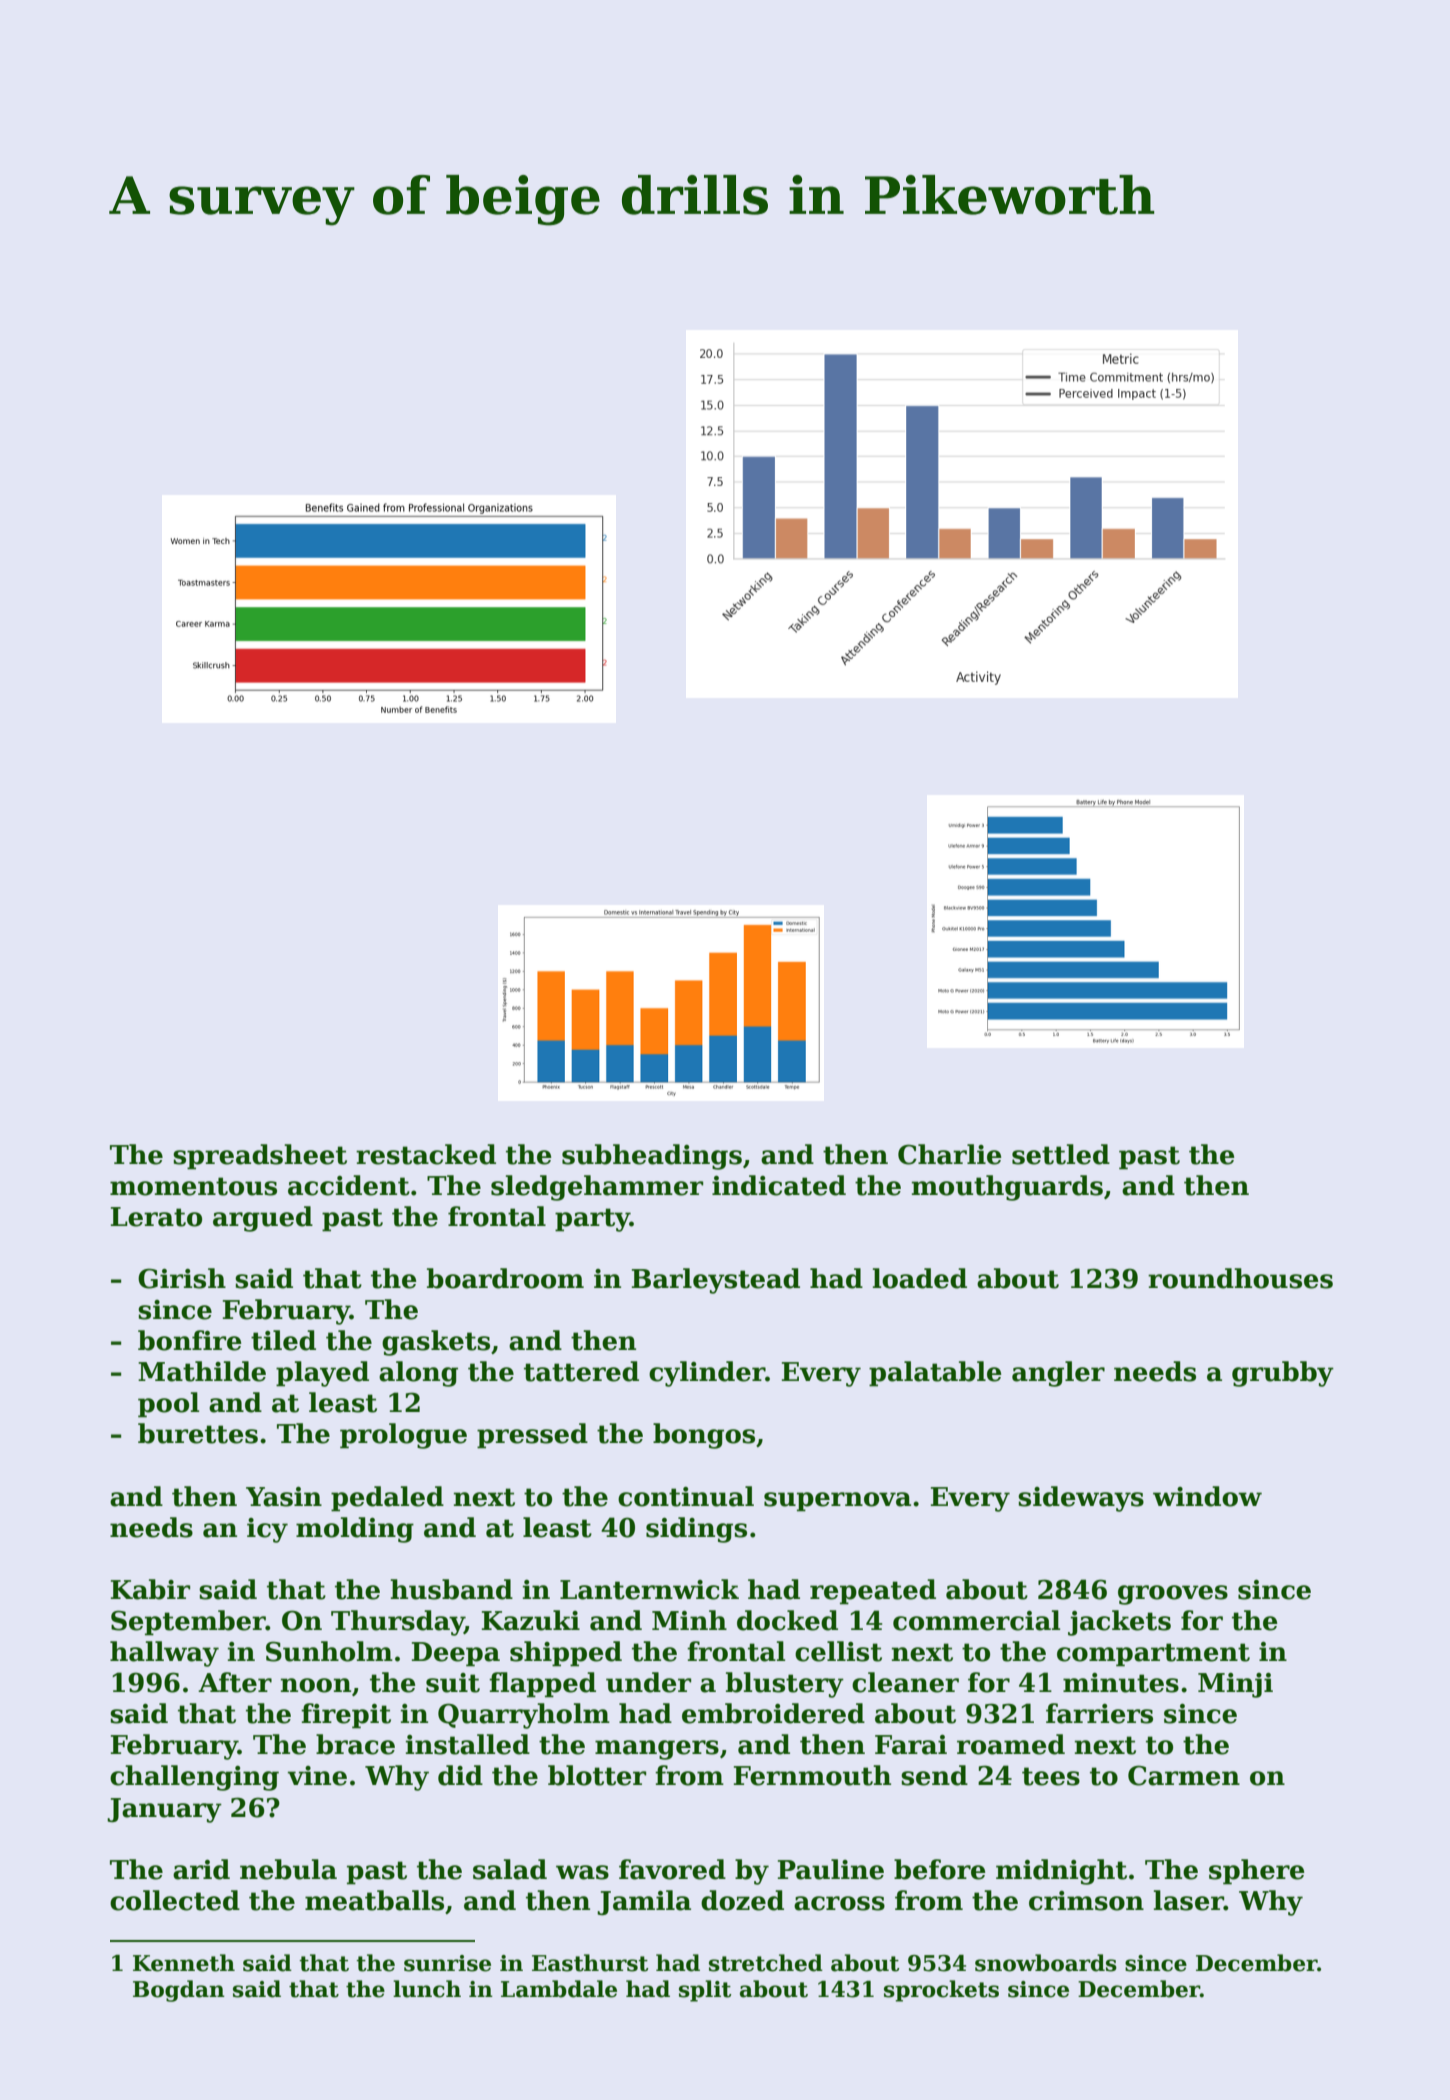  I want to click on grubby, so click(1283, 1374).
